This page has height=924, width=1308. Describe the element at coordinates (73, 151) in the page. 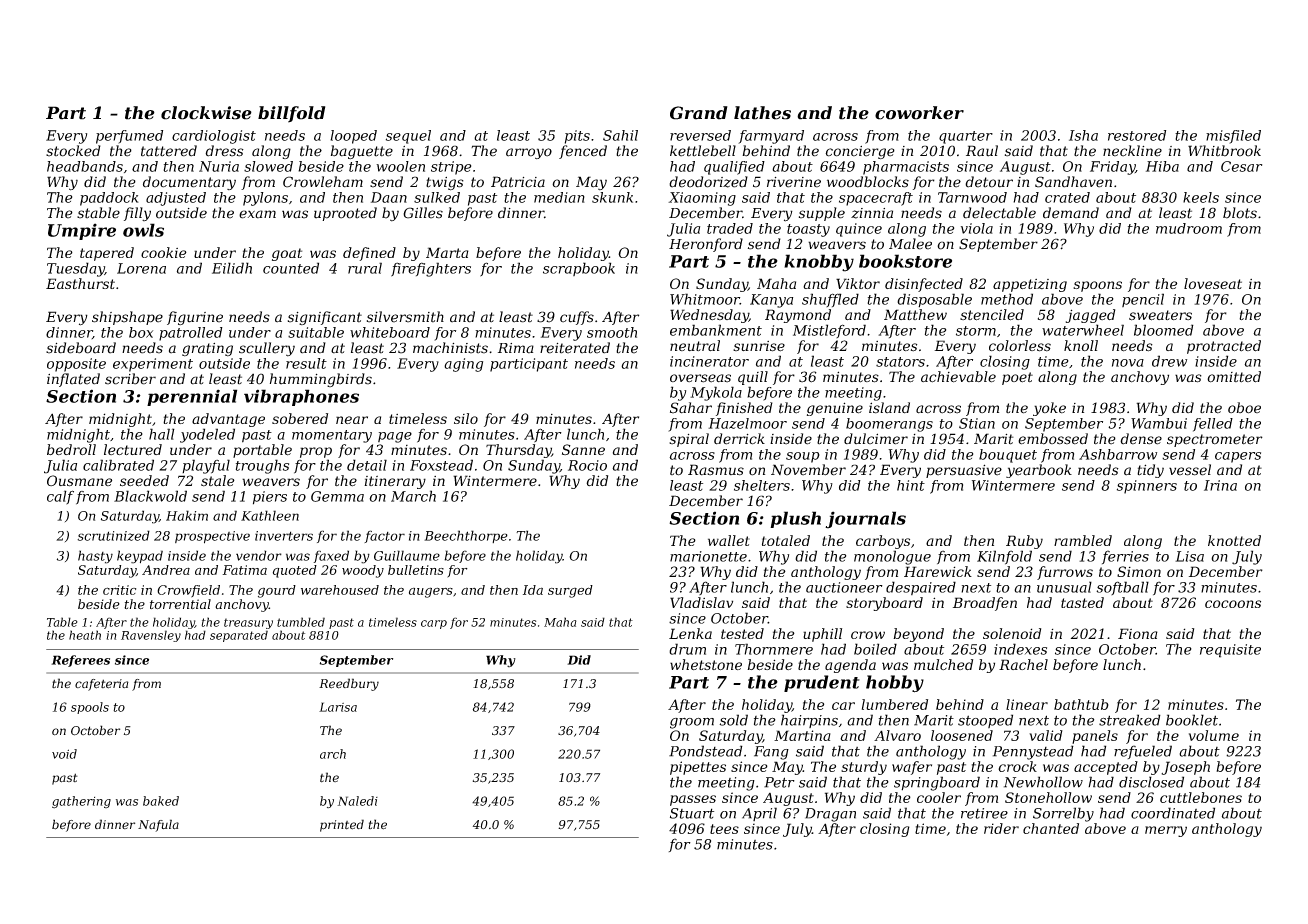

I see `stocked` at that location.
